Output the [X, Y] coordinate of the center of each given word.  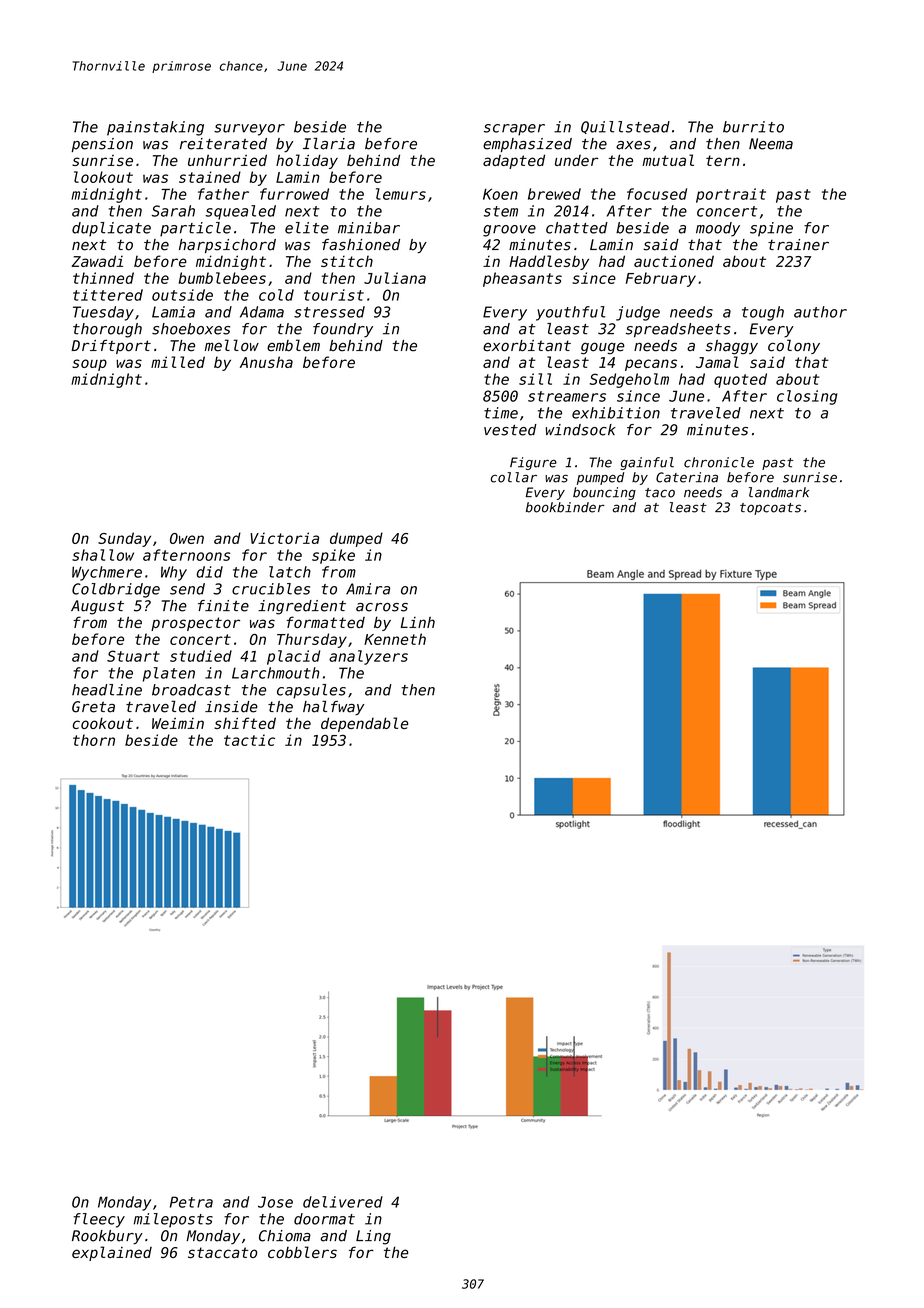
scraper [514, 130]
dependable [364, 724]
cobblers [302, 1252]
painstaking [155, 128]
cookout [103, 723]
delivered [343, 1202]
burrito [753, 127]
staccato [222, 1252]
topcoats [770, 509]
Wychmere [107, 573]
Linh [418, 622]
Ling [373, 1237]
